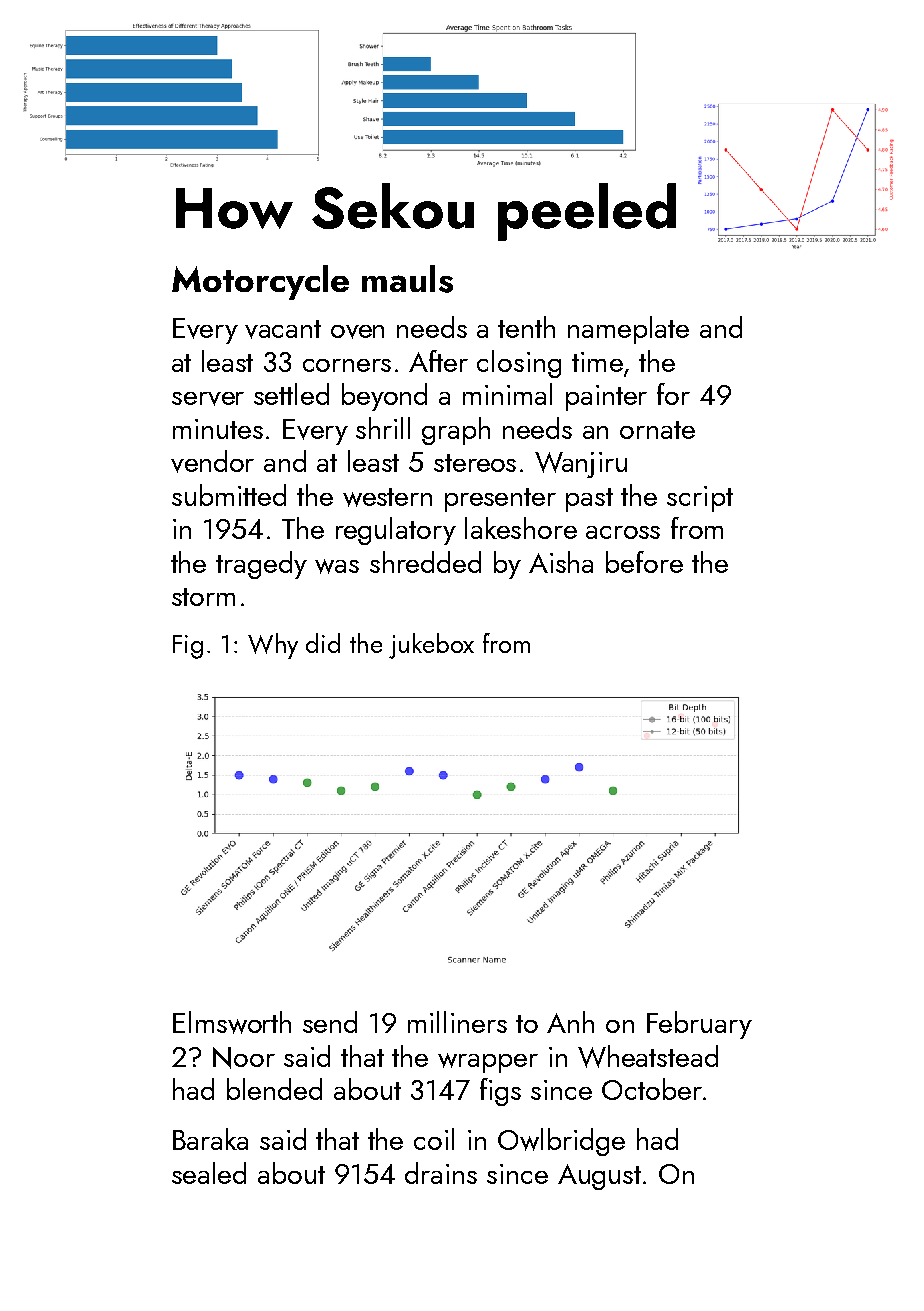  What do you see at coordinates (261, 565) in the screenshot?
I see `tragedy` at bounding box center [261, 565].
